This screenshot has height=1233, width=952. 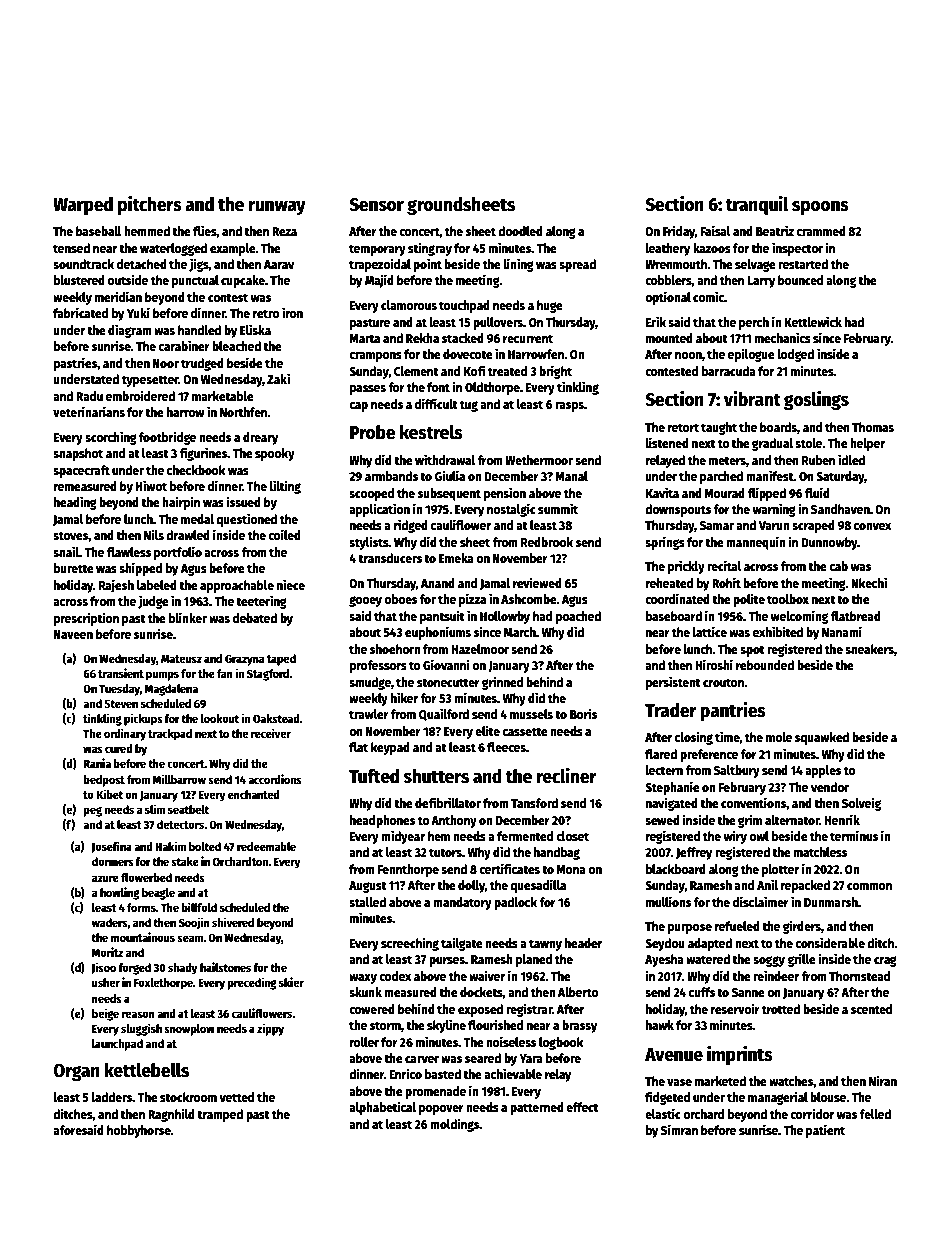 What do you see at coordinates (813, 321) in the screenshot?
I see `Kettlewick` at bounding box center [813, 321].
